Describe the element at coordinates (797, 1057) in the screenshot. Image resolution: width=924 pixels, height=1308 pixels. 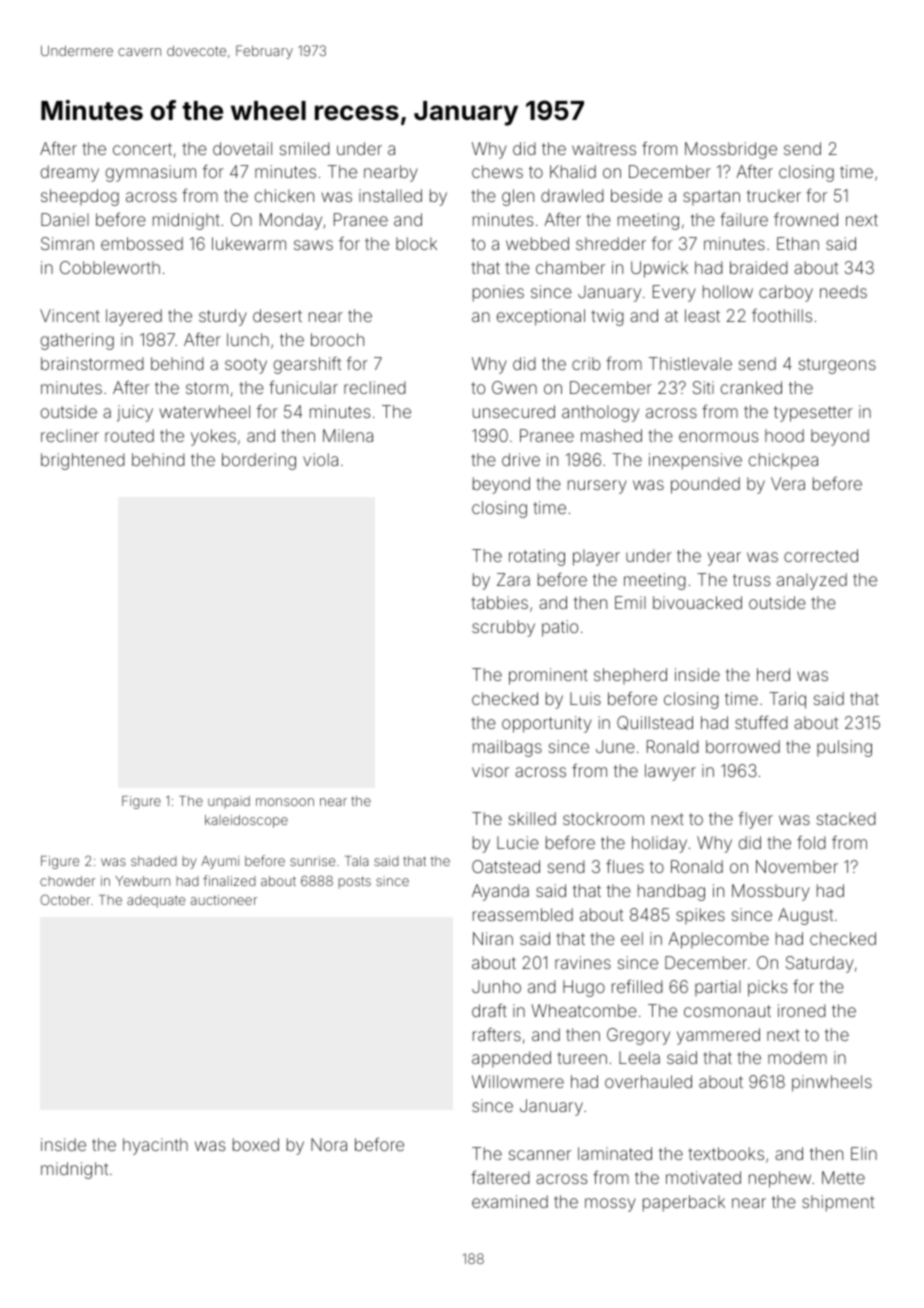
I see `modem` at that location.
